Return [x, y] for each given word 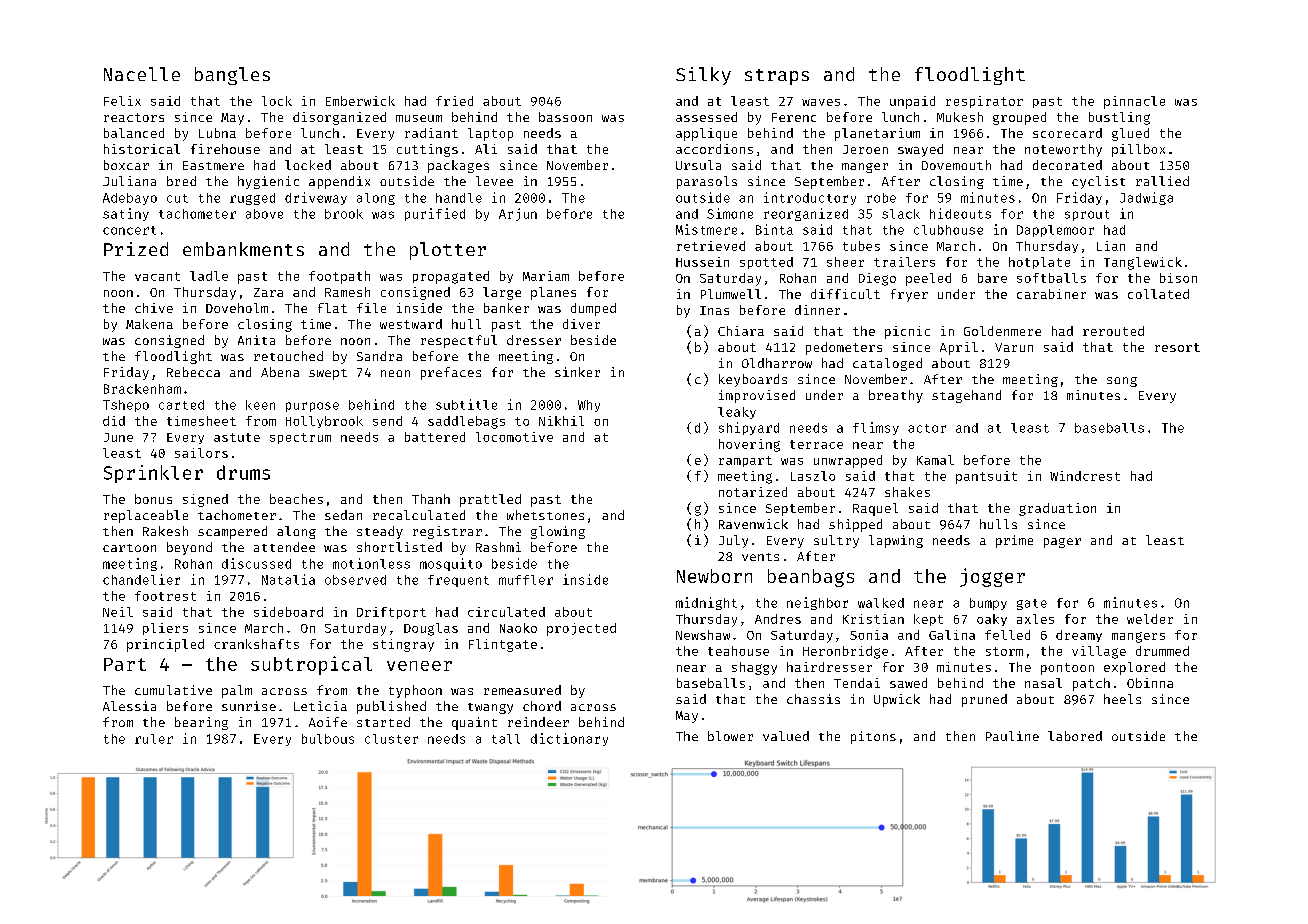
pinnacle [1134, 102]
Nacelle [142, 74]
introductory [810, 198]
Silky [703, 76]
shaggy [754, 668]
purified [435, 214]
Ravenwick [753, 524]
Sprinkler [153, 474]
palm [237, 691]
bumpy [988, 604]
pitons [873, 737]
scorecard [1067, 133]
